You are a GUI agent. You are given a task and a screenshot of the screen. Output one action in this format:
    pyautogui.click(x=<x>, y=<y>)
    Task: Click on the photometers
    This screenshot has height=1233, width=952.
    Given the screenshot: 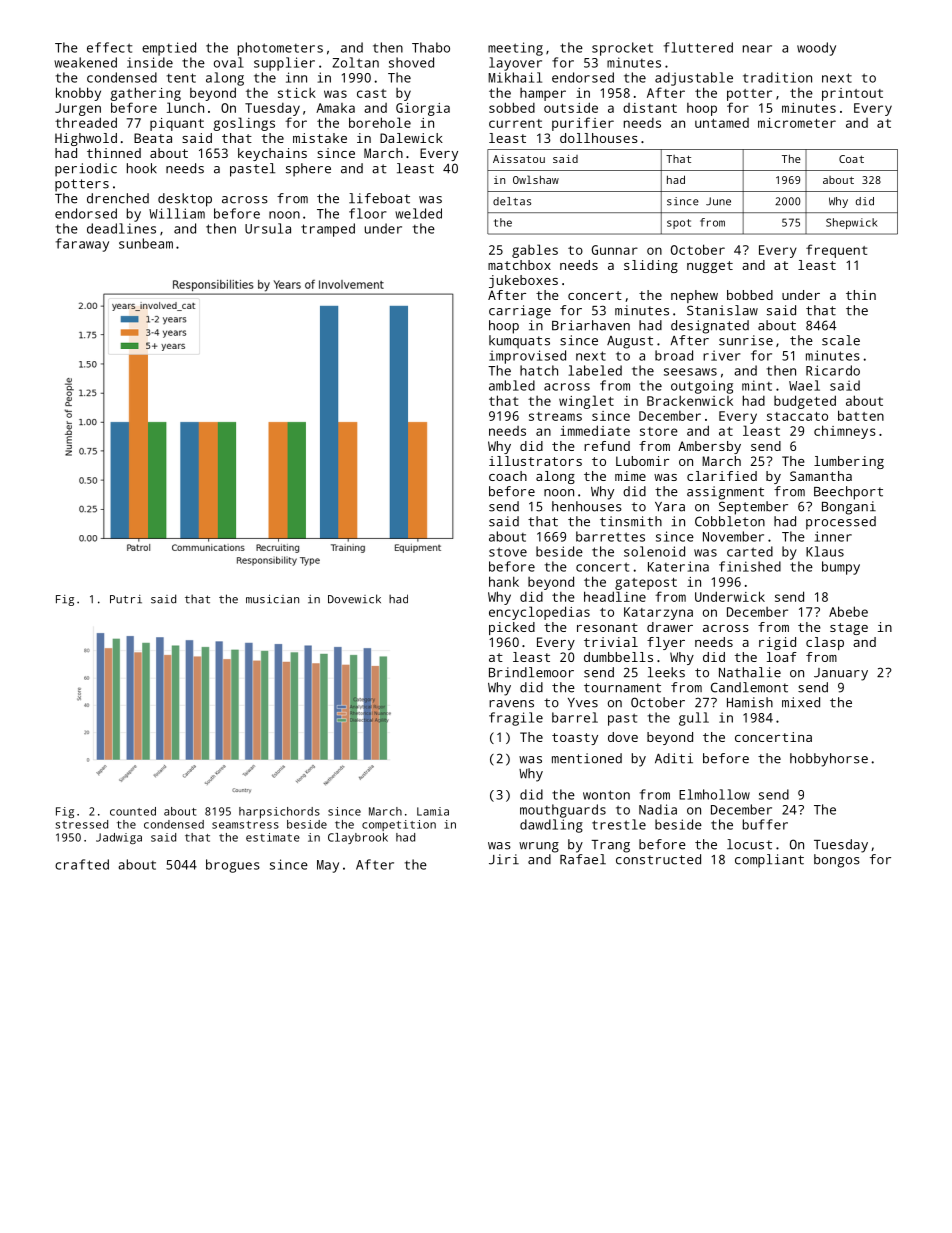 What is the action you would take?
    pyautogui.click(x=280, y=49)
